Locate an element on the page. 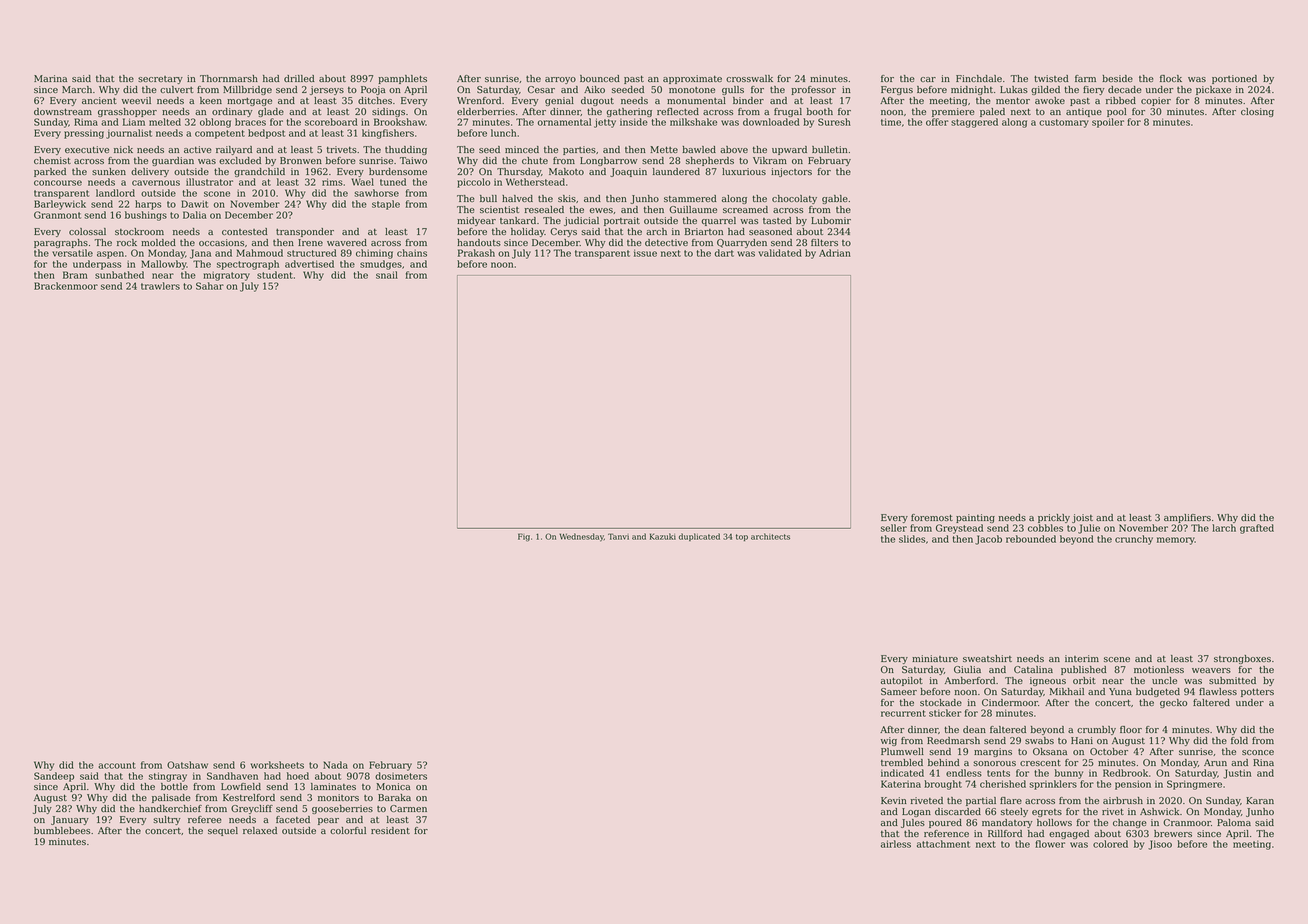  Thornmarsh is located at coordinates (229, 78).
